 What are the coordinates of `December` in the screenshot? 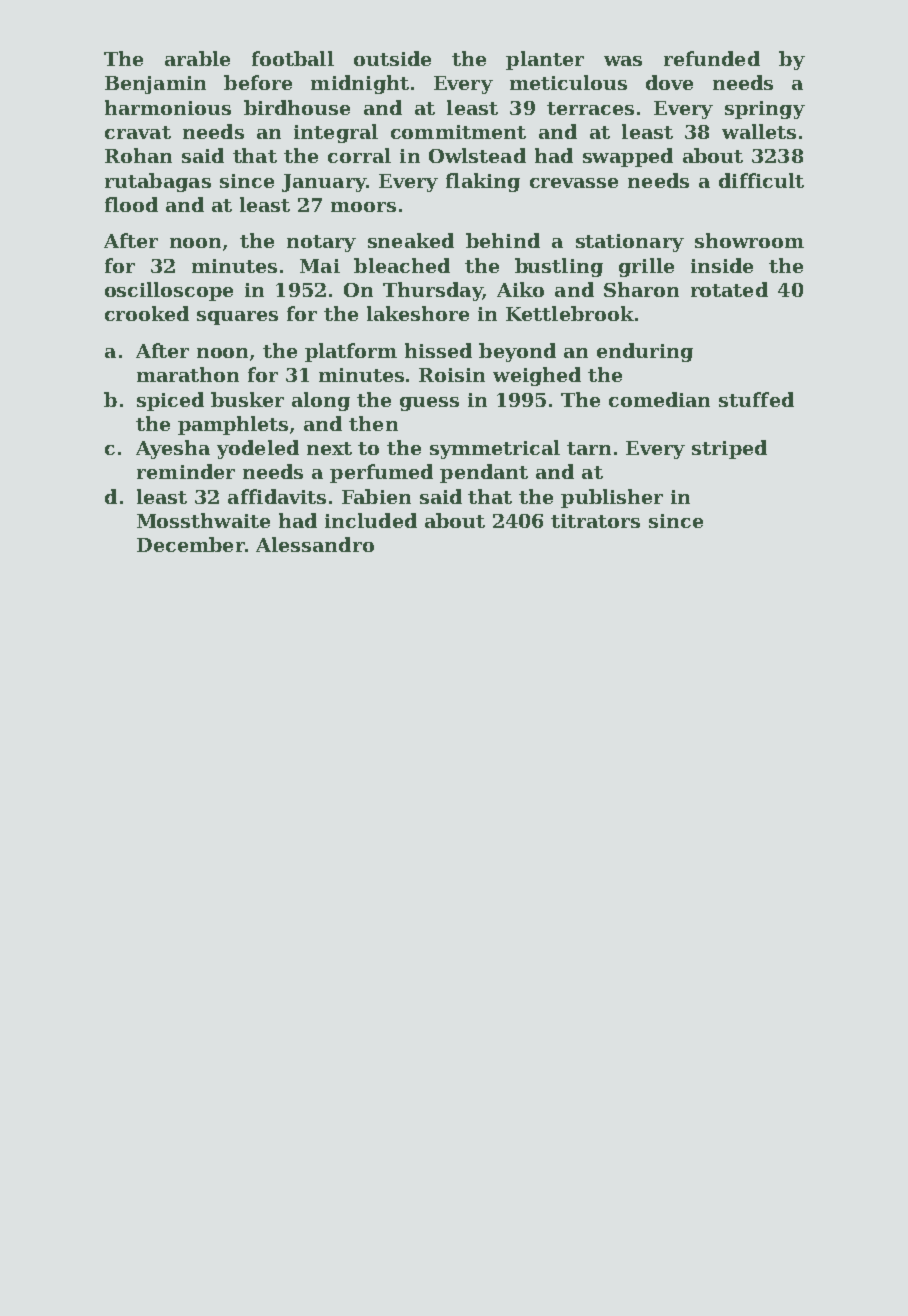 It's located at (191, 544).
